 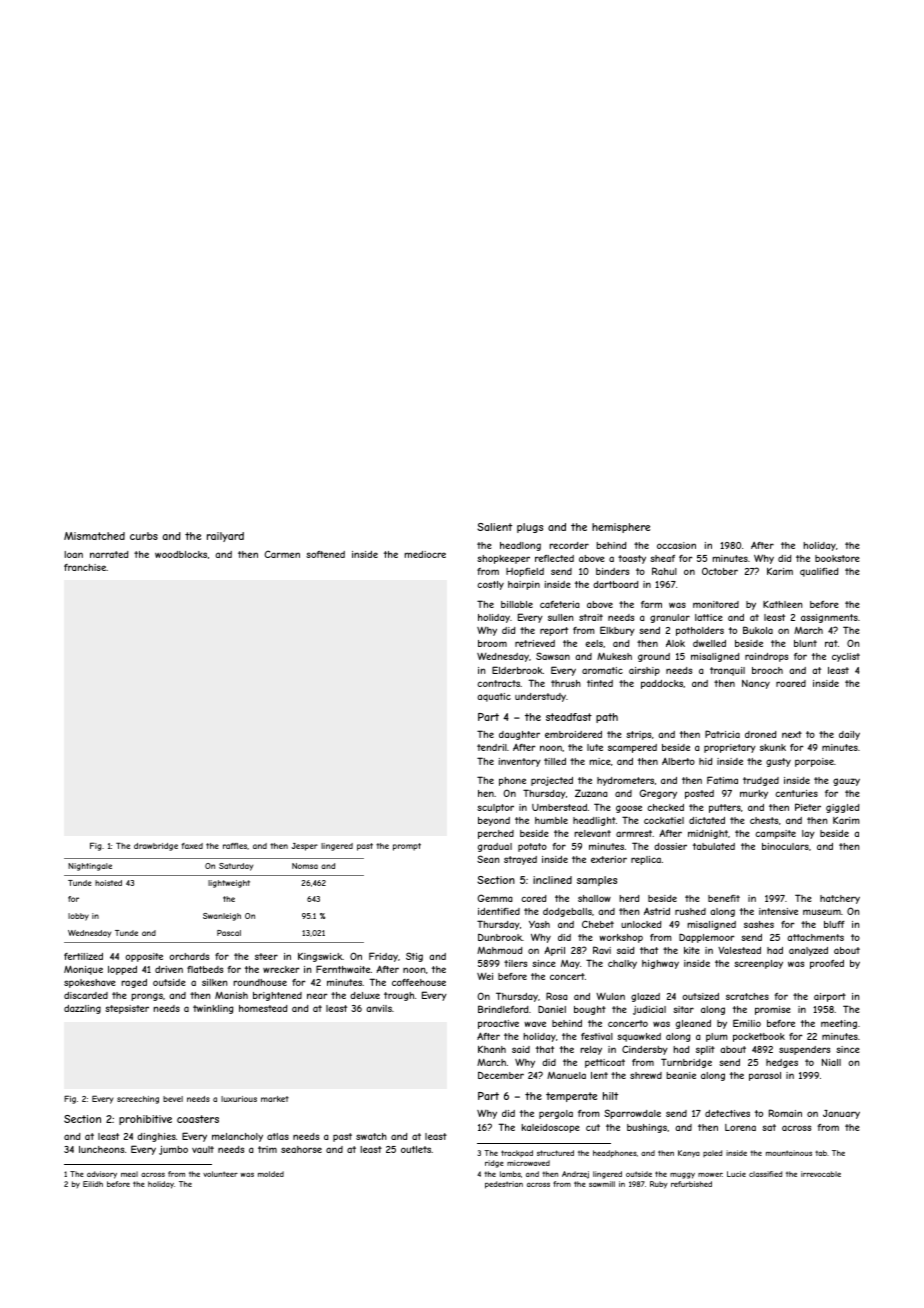 I want to click on identified, so click(x=499, y=911).
